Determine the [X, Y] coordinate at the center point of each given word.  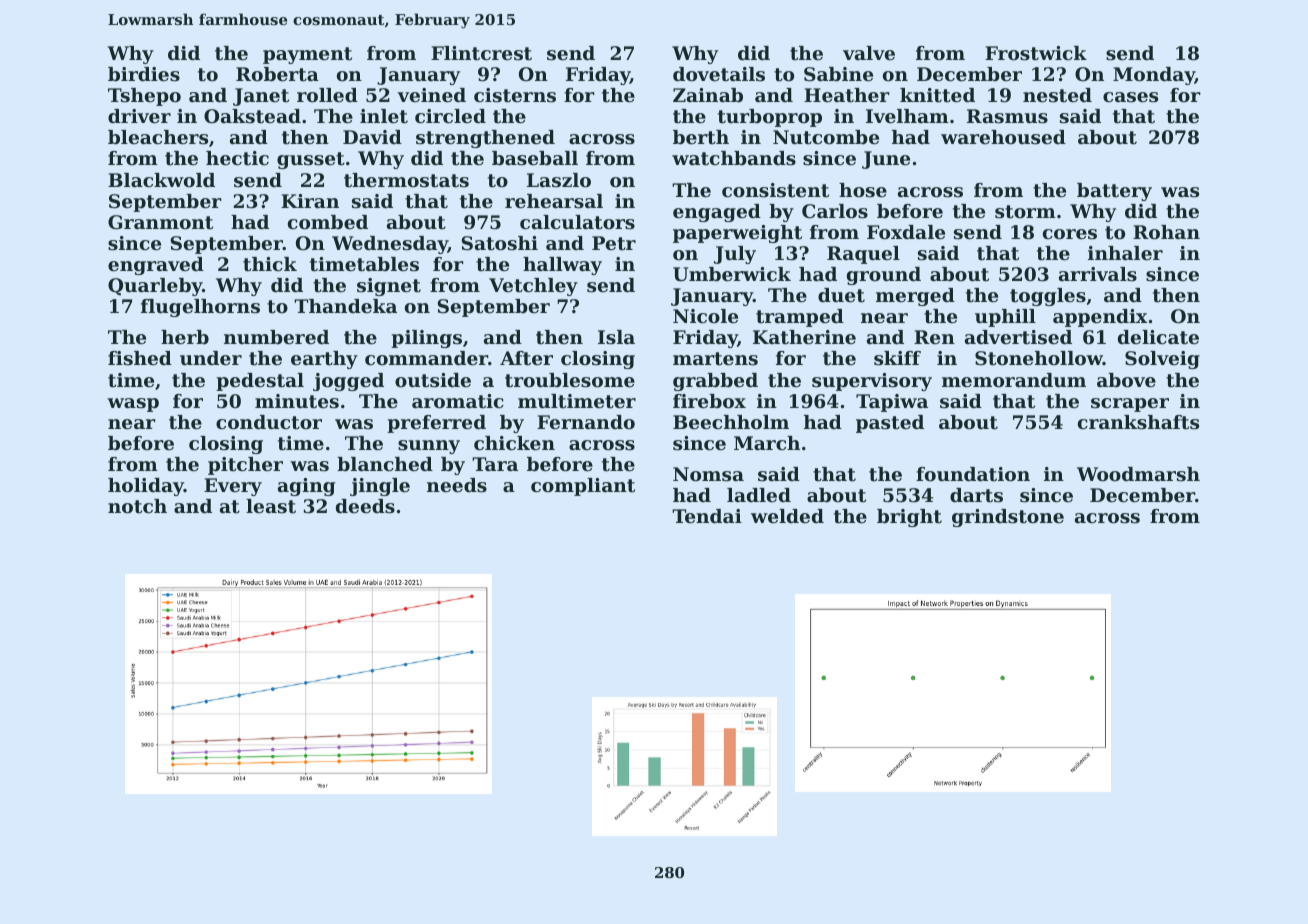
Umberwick [732, 274]
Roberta [277, 74]
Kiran [310, 201]
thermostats [406, 180]
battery [1114, 192]
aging [306, 487]
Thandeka [345, 306]
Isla [616, 337]
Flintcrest [481, 53]
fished [140, 358]
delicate [1158, 337]
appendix [1100, 318]
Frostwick [1036, 53]
